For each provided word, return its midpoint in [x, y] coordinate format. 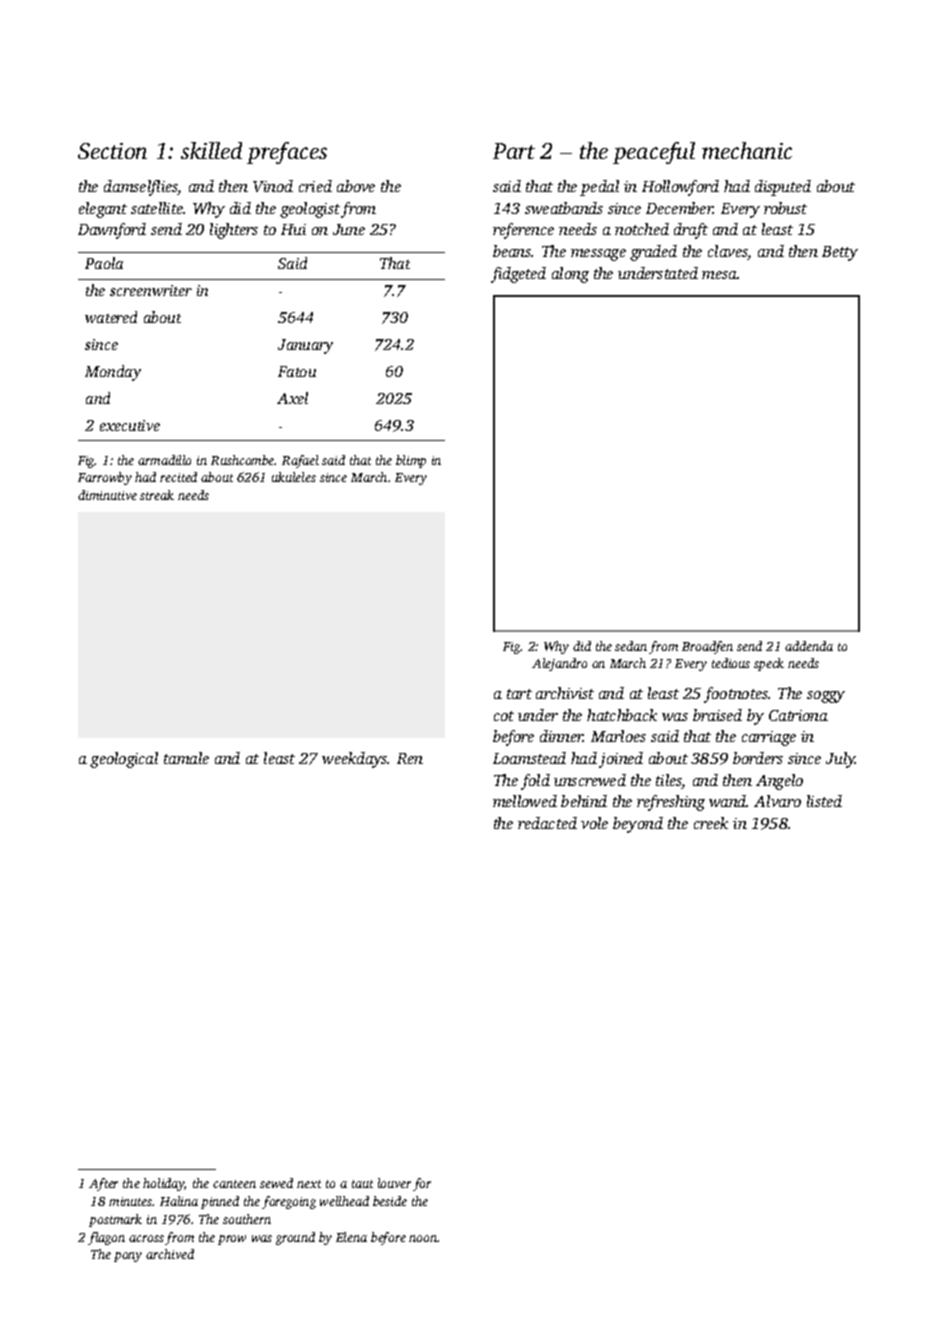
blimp [411, 461]
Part [514, 151]
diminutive [107, 495]
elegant [103, 210]
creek [711, 823]
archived [170, 1254]
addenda [809, 646]
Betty [840, 253]
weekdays [355, 760]
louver [394, 1183]
